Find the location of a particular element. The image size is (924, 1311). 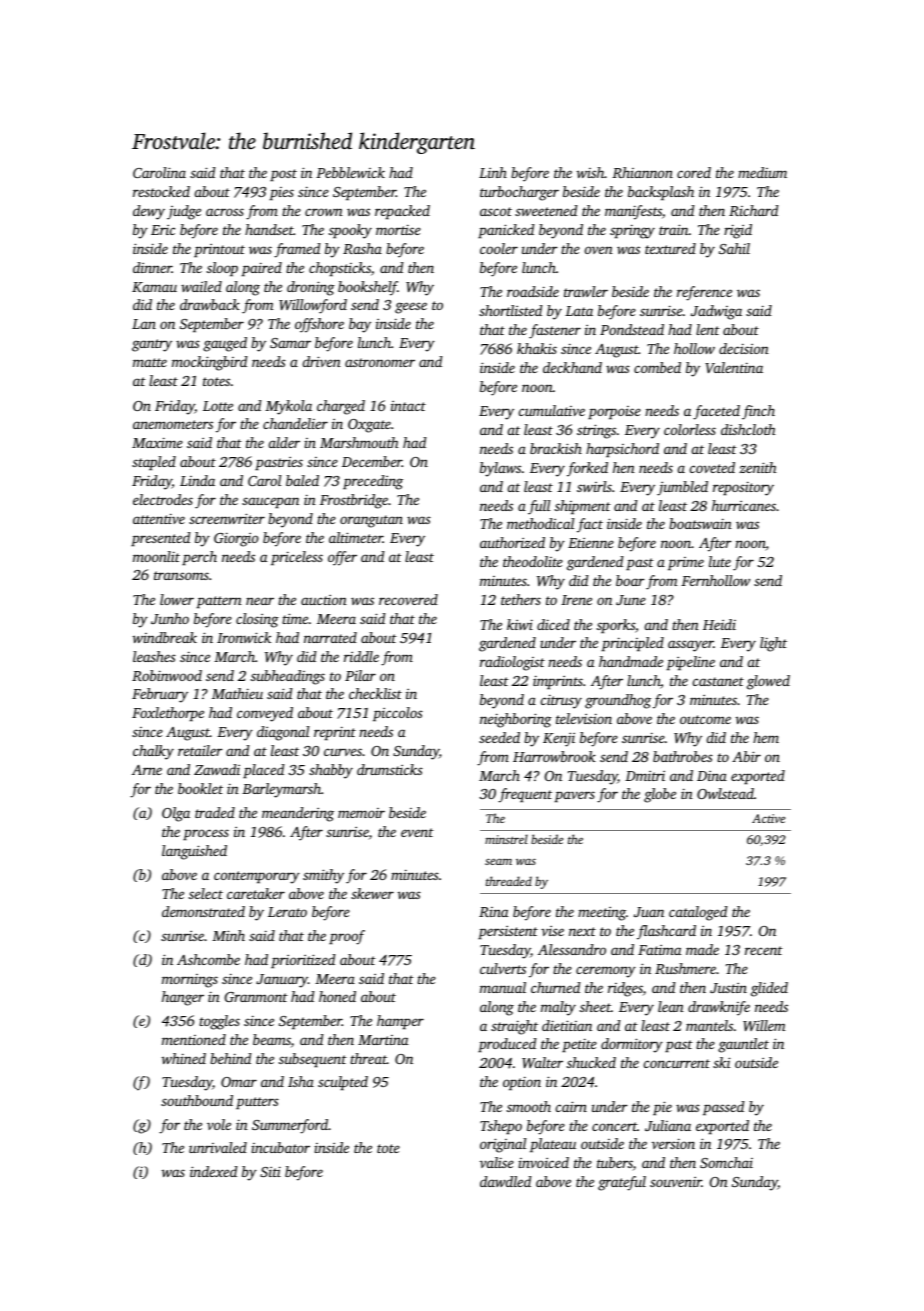

indexed is located at coordinates (214, 1171).
